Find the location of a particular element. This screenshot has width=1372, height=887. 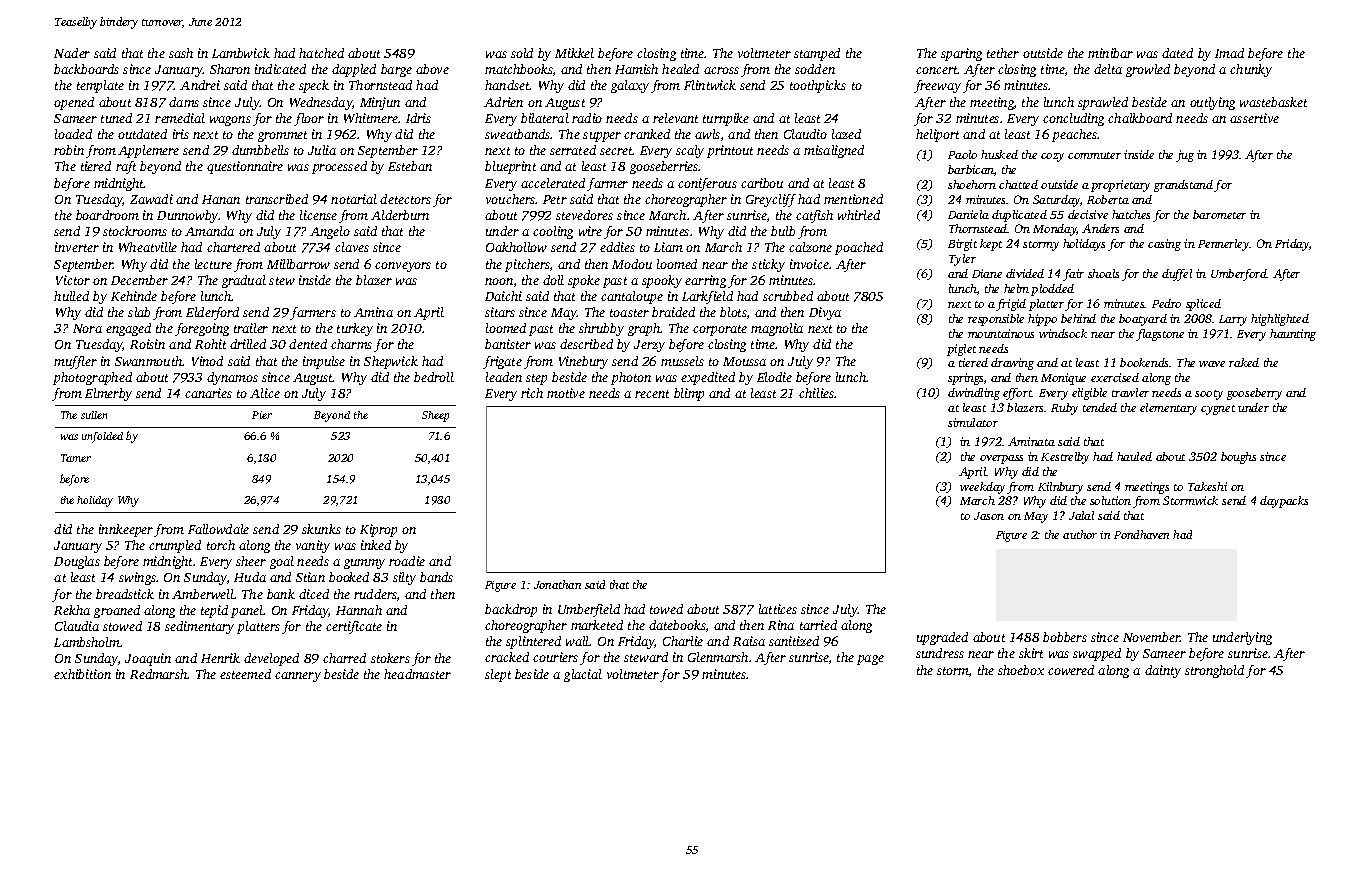

exercised is located at coordinates (1115, 377).
